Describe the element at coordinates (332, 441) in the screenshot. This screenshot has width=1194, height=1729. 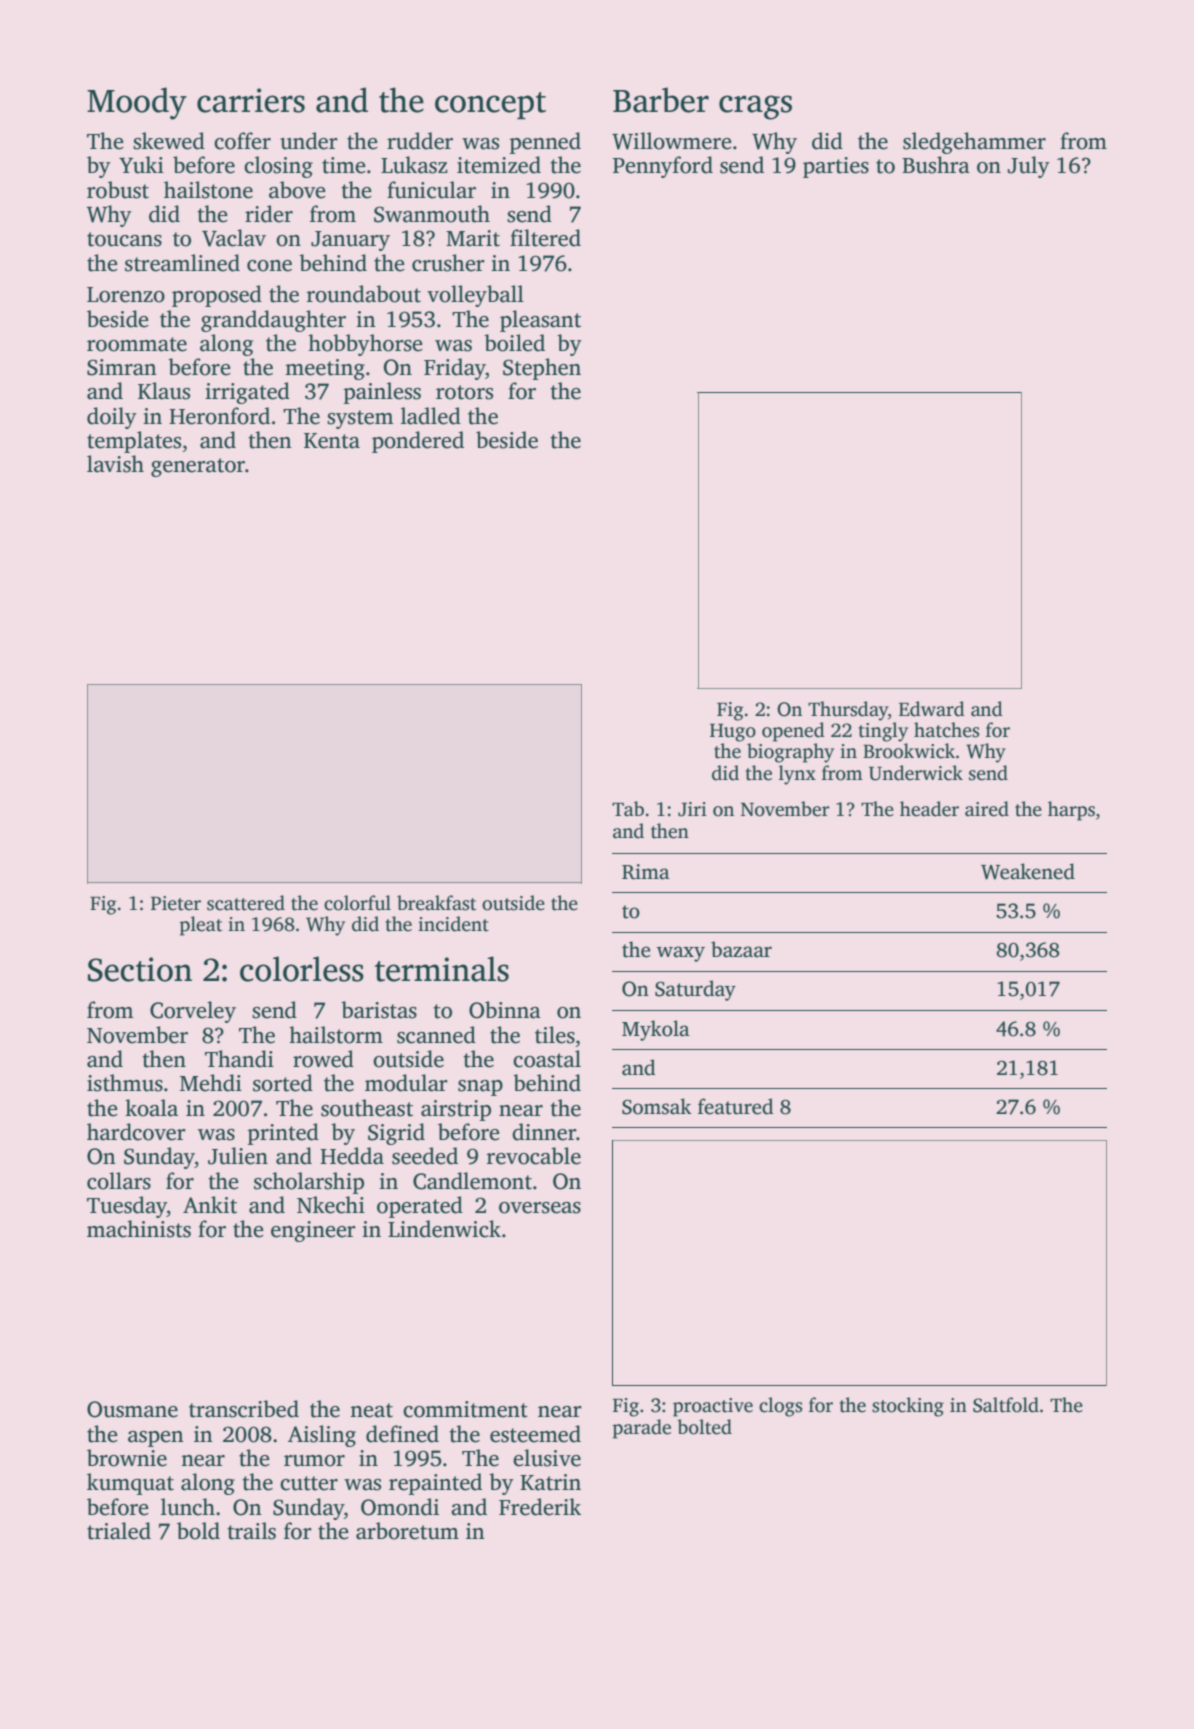
I see `Kenta` at that location.
